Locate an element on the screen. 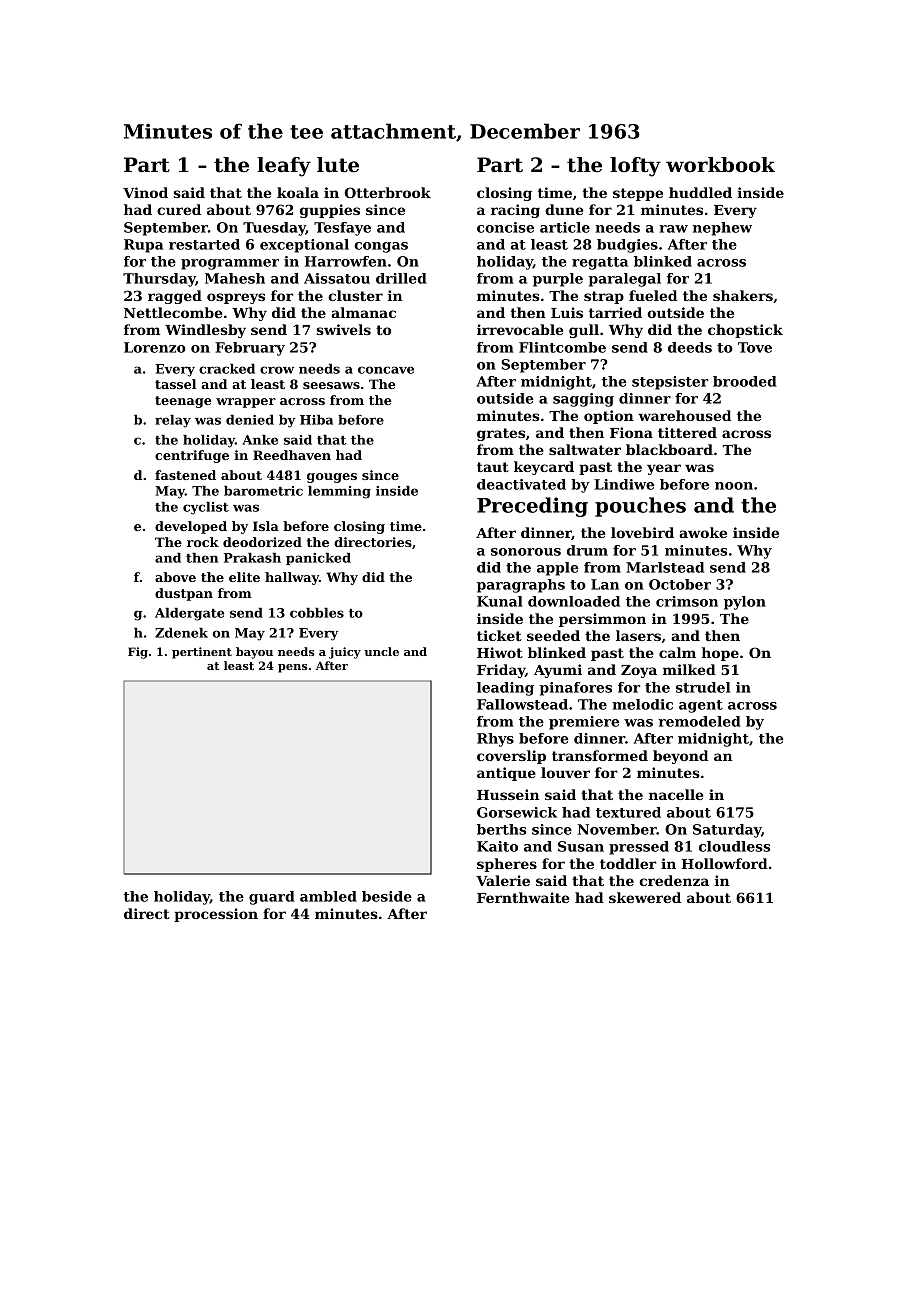  workbook is located at coordinates (720, 165).
